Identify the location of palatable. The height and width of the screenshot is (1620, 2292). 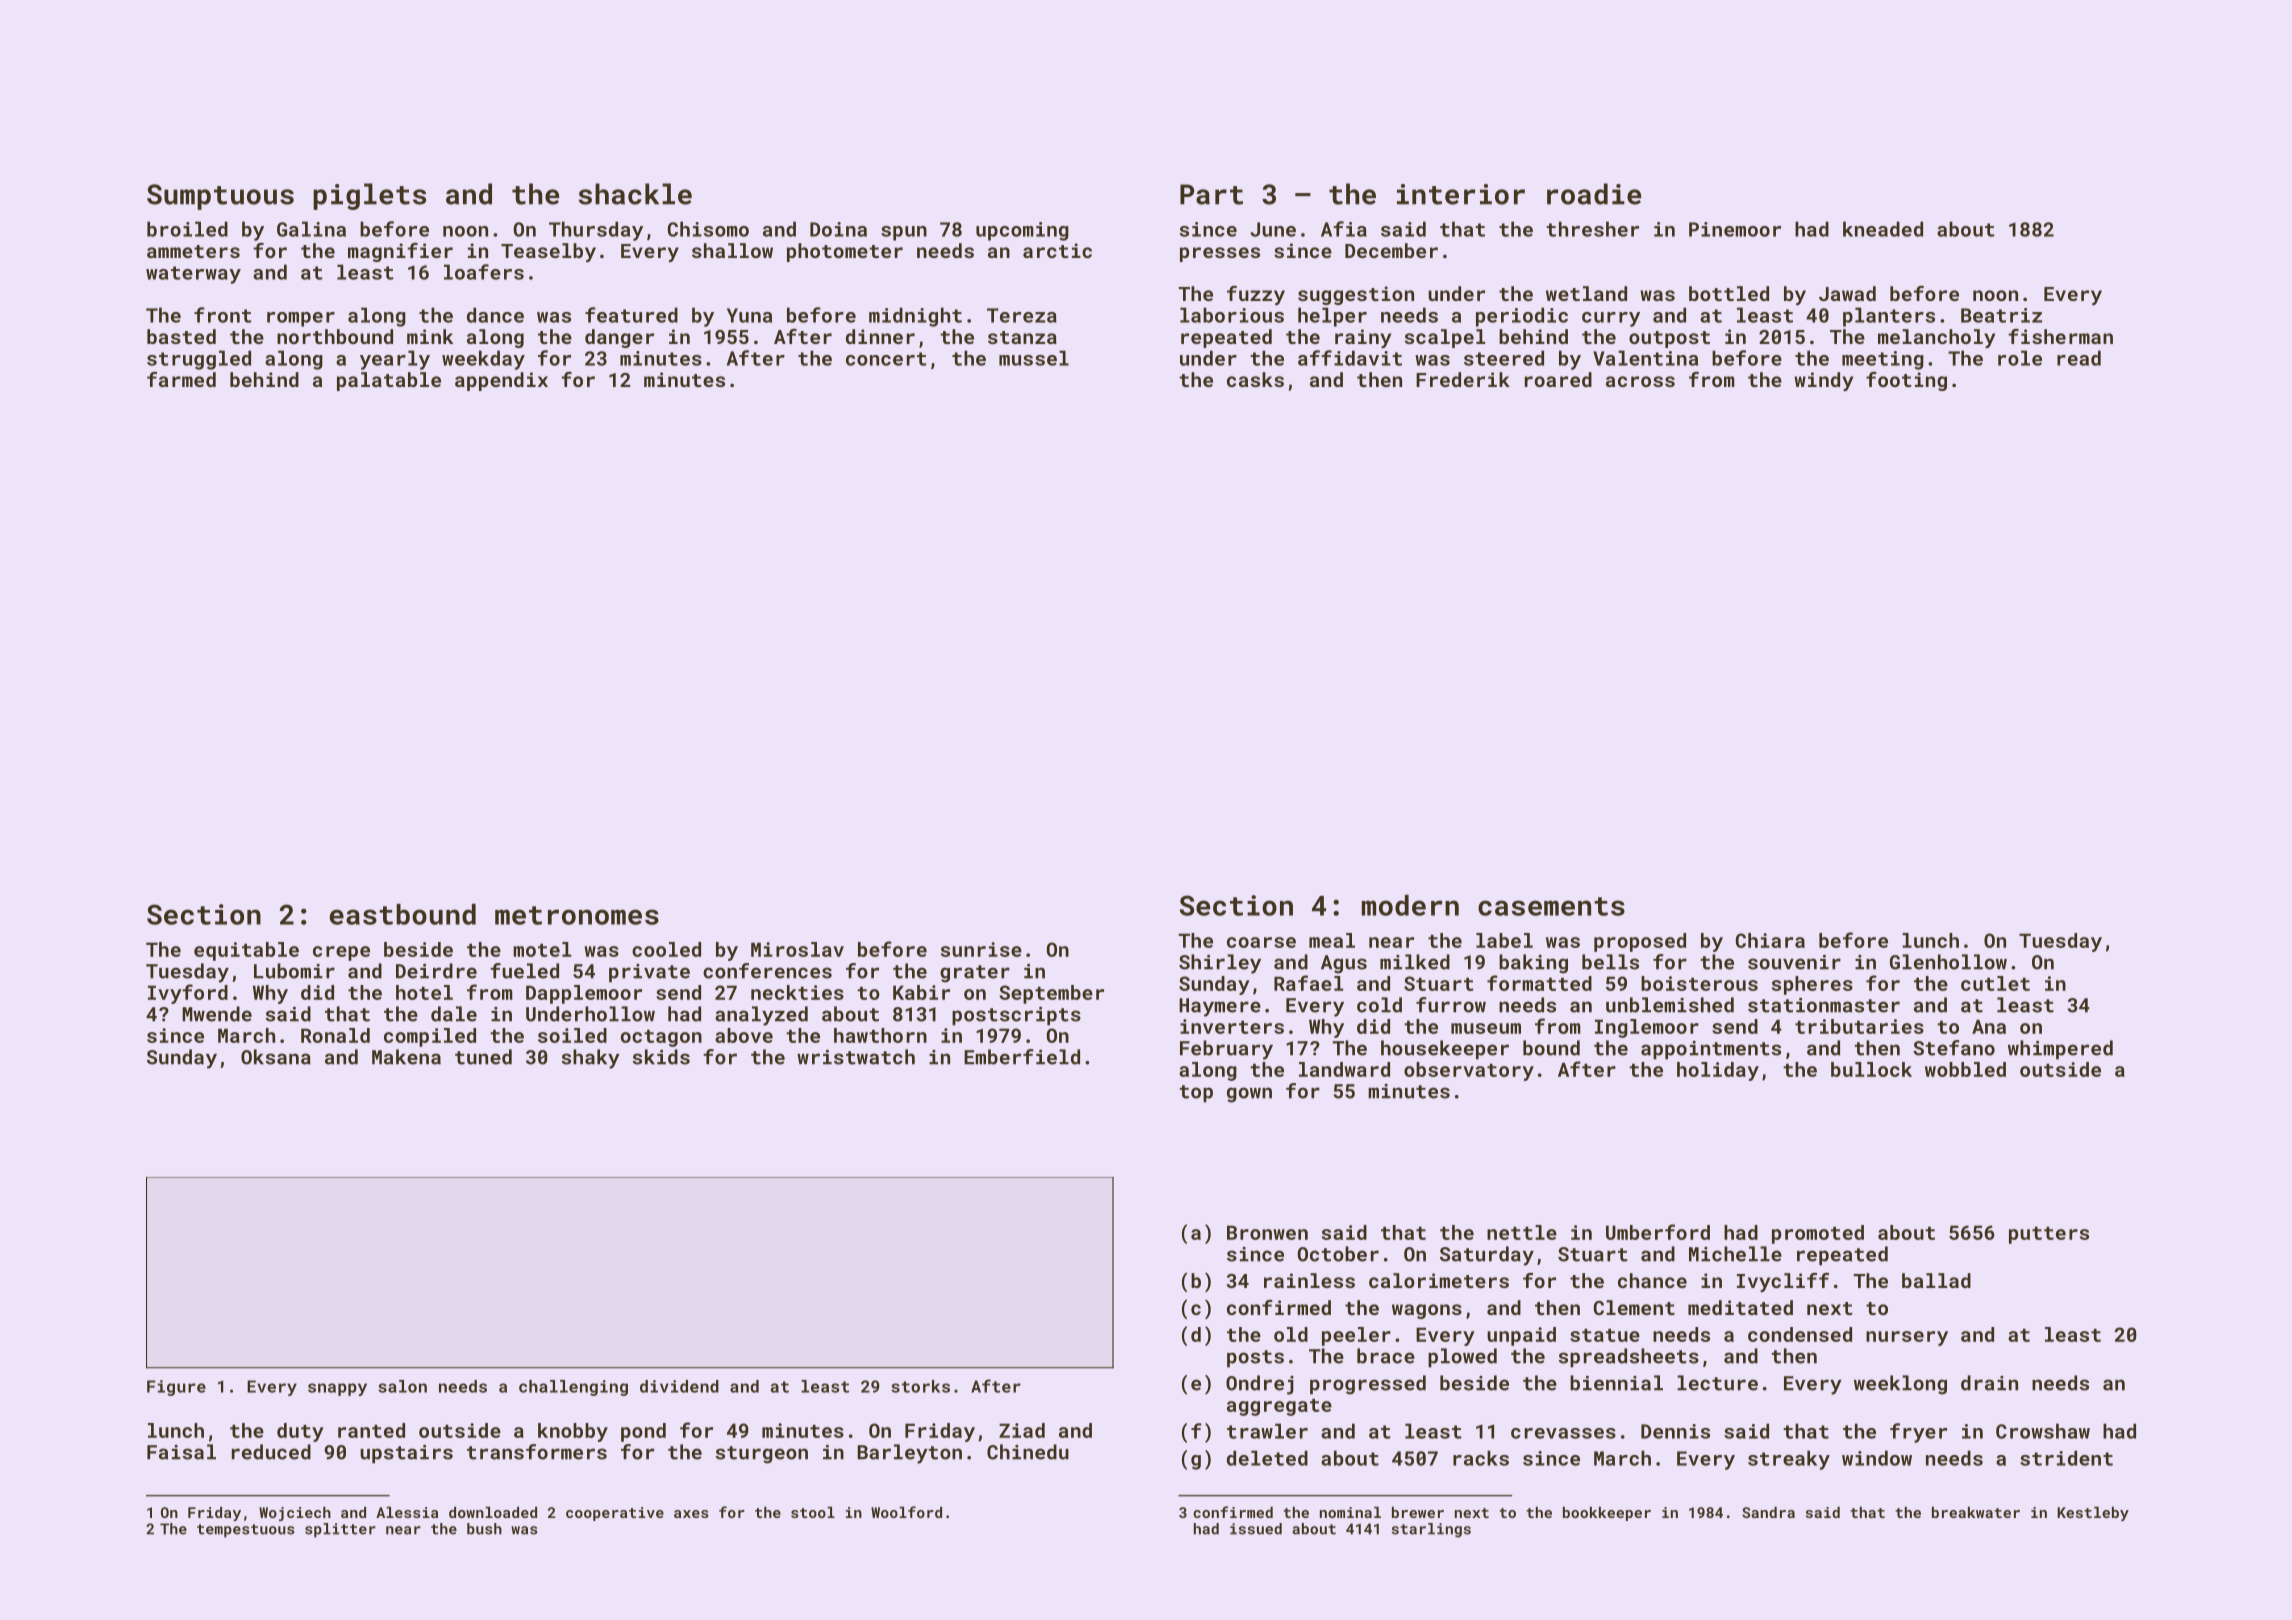
(389, 381).
